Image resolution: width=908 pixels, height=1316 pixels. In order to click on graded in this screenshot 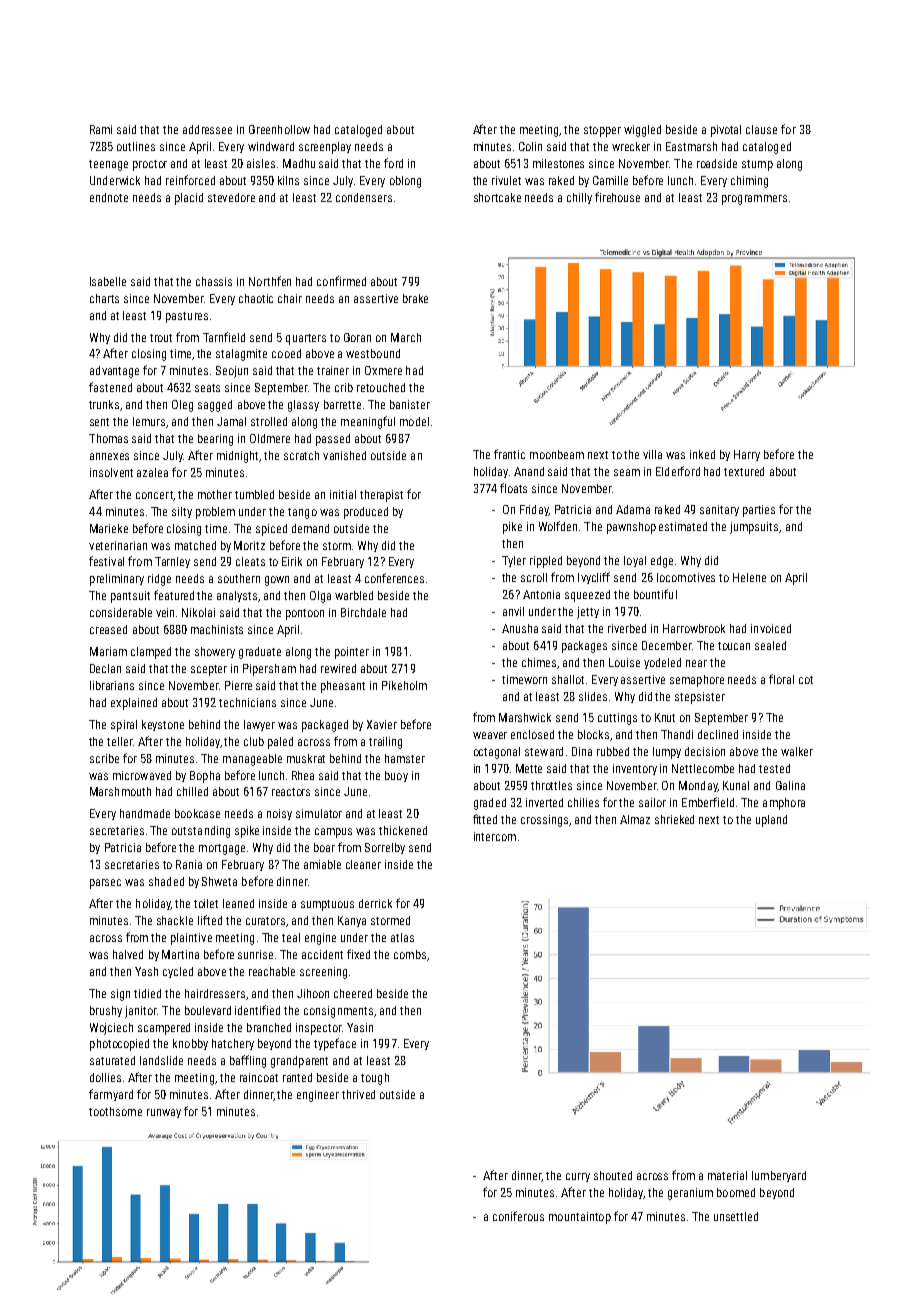, I will do `click(490, 804)`.
